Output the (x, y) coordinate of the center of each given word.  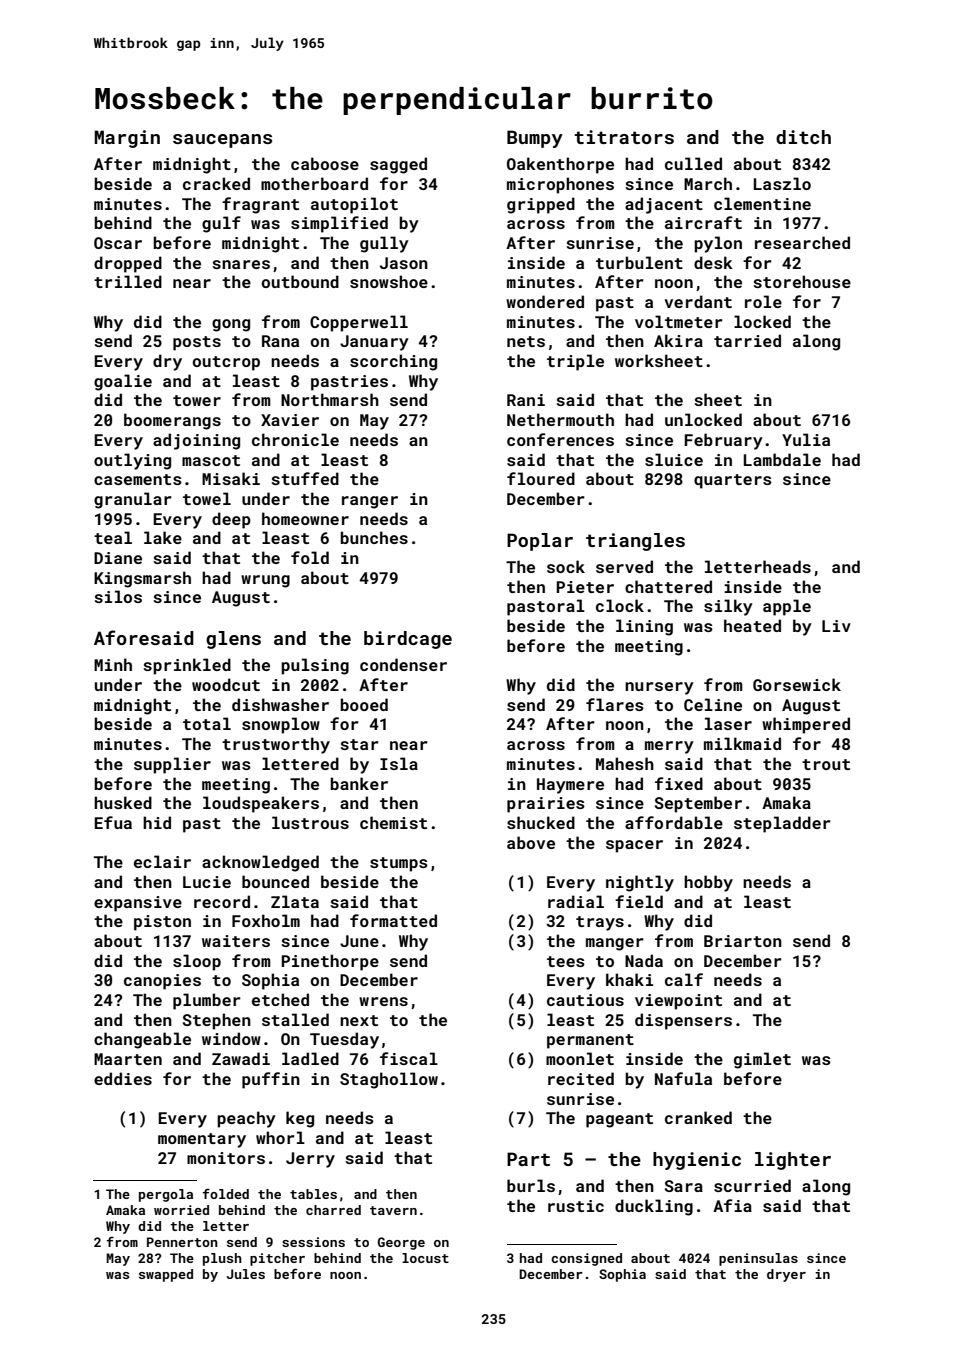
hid (157, 822)
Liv (836, 626)
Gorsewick (797, 684)
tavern (393, 1210)
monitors (226, 1158)
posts (197, 343)
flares (615, 704)
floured (541, 478)
